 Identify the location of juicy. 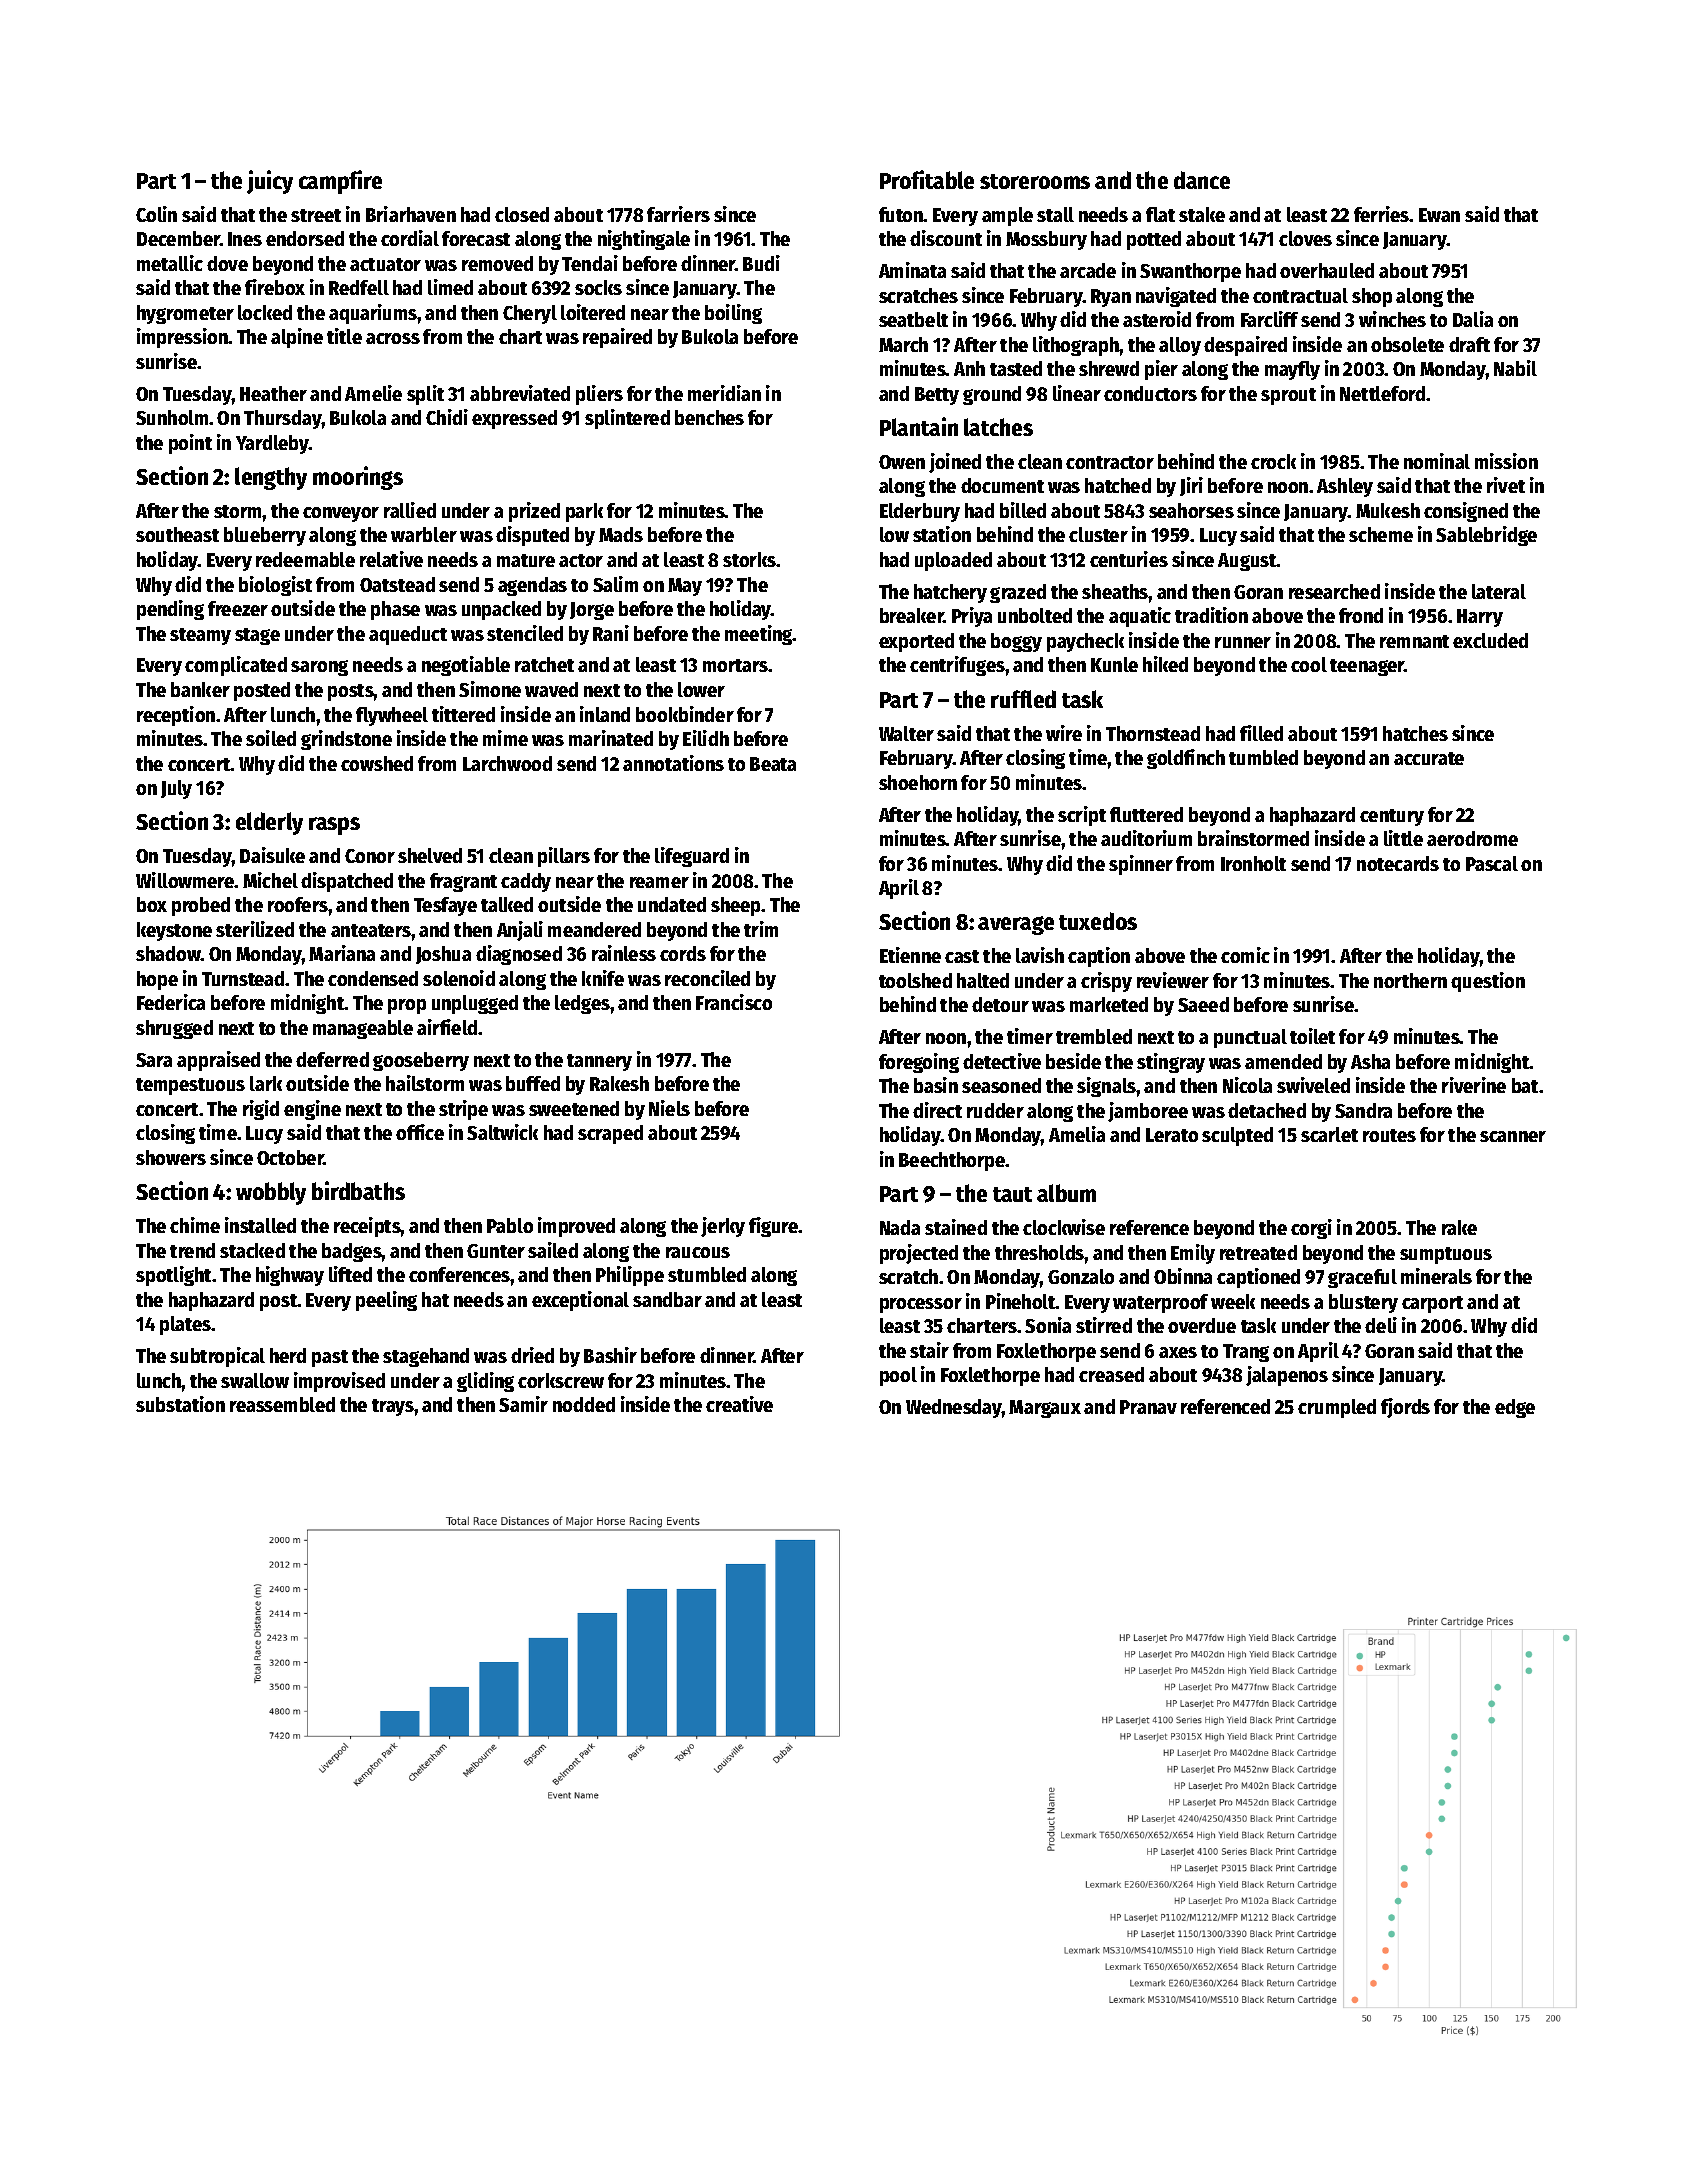
(270, 182).
